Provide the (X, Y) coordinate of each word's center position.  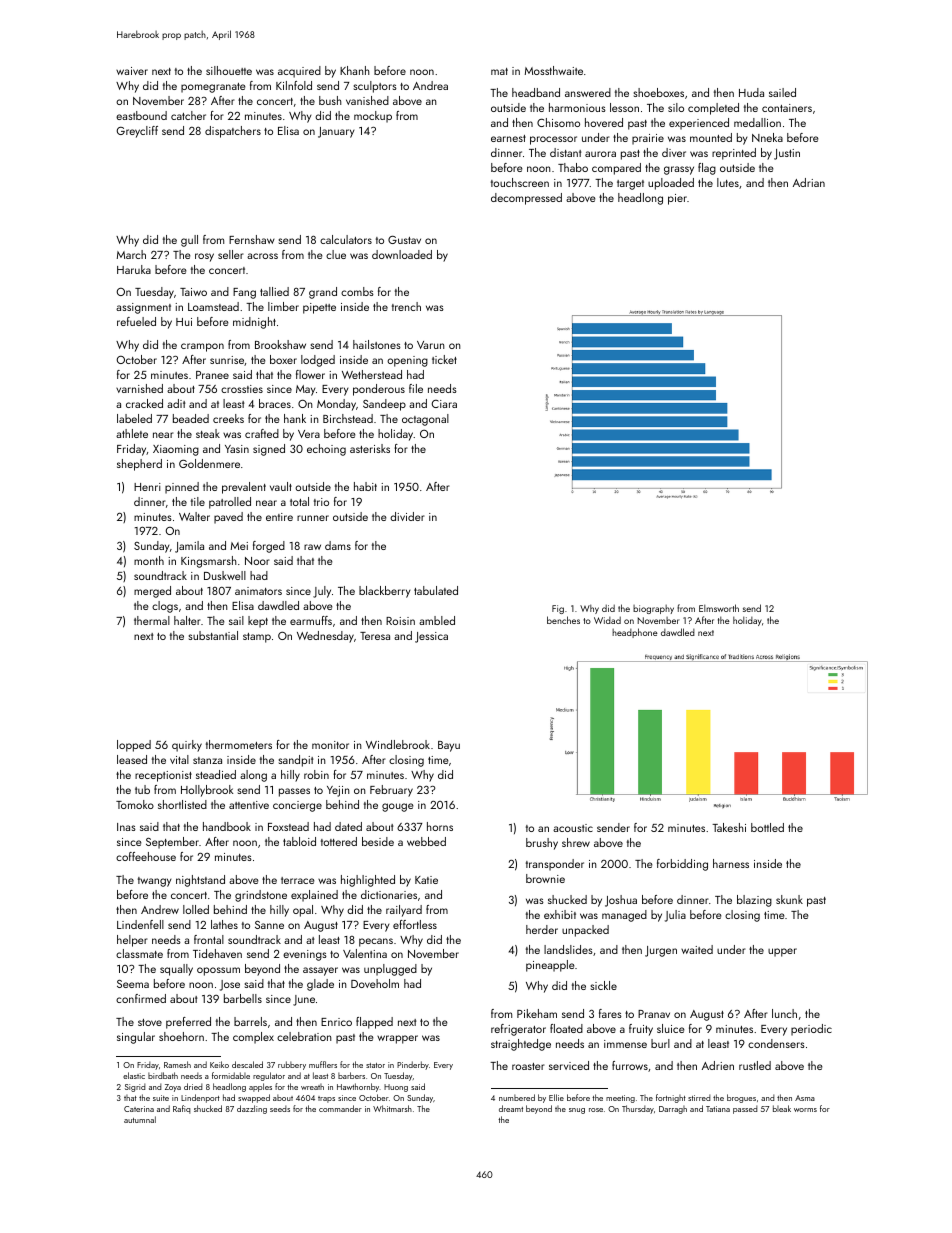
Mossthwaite (554, 70)
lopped (134, 746)
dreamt (511, 1108)
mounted (711, 137)
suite (161, 1098)
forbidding (682, 865)
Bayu (449, 746)
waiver (132, 71)
